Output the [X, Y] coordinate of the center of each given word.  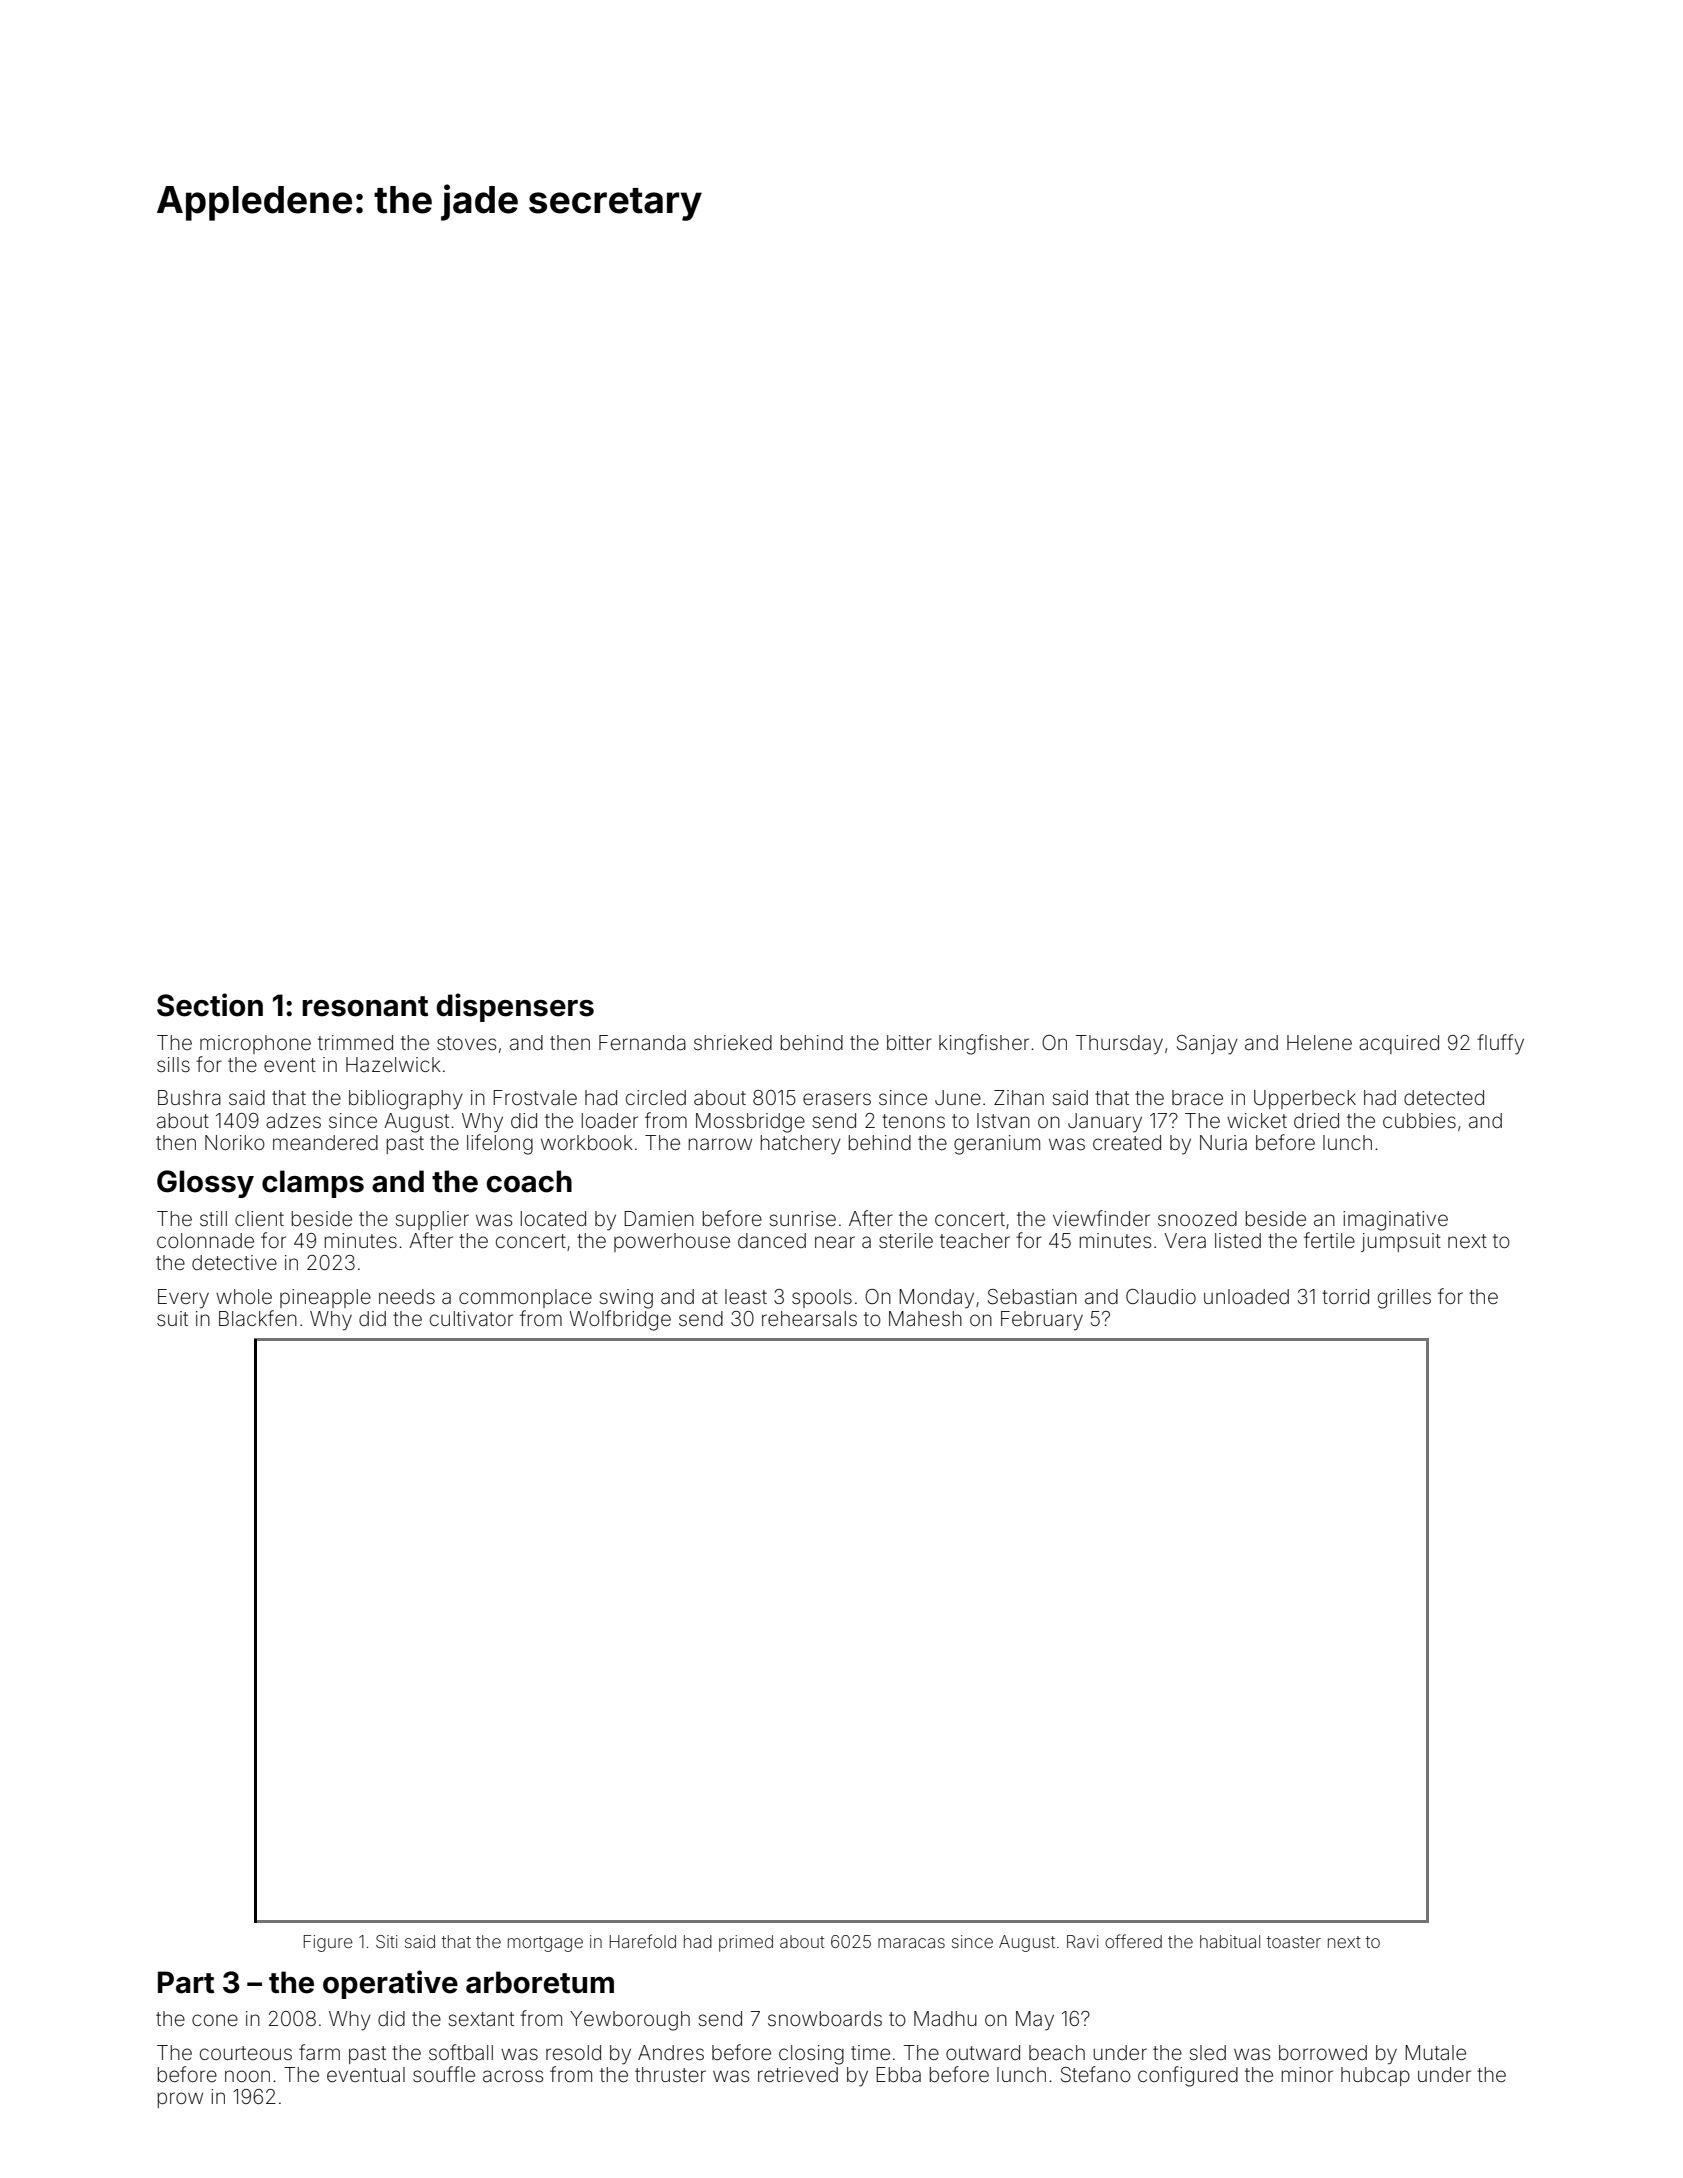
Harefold [643, 1941]
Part [186, 1982]
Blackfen [258, 1318]
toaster [1294, 1942]
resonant [365, 1006]
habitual [1230, 1941]
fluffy [1500, 1044]
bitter [909, 1042]
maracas [911, 1943]
